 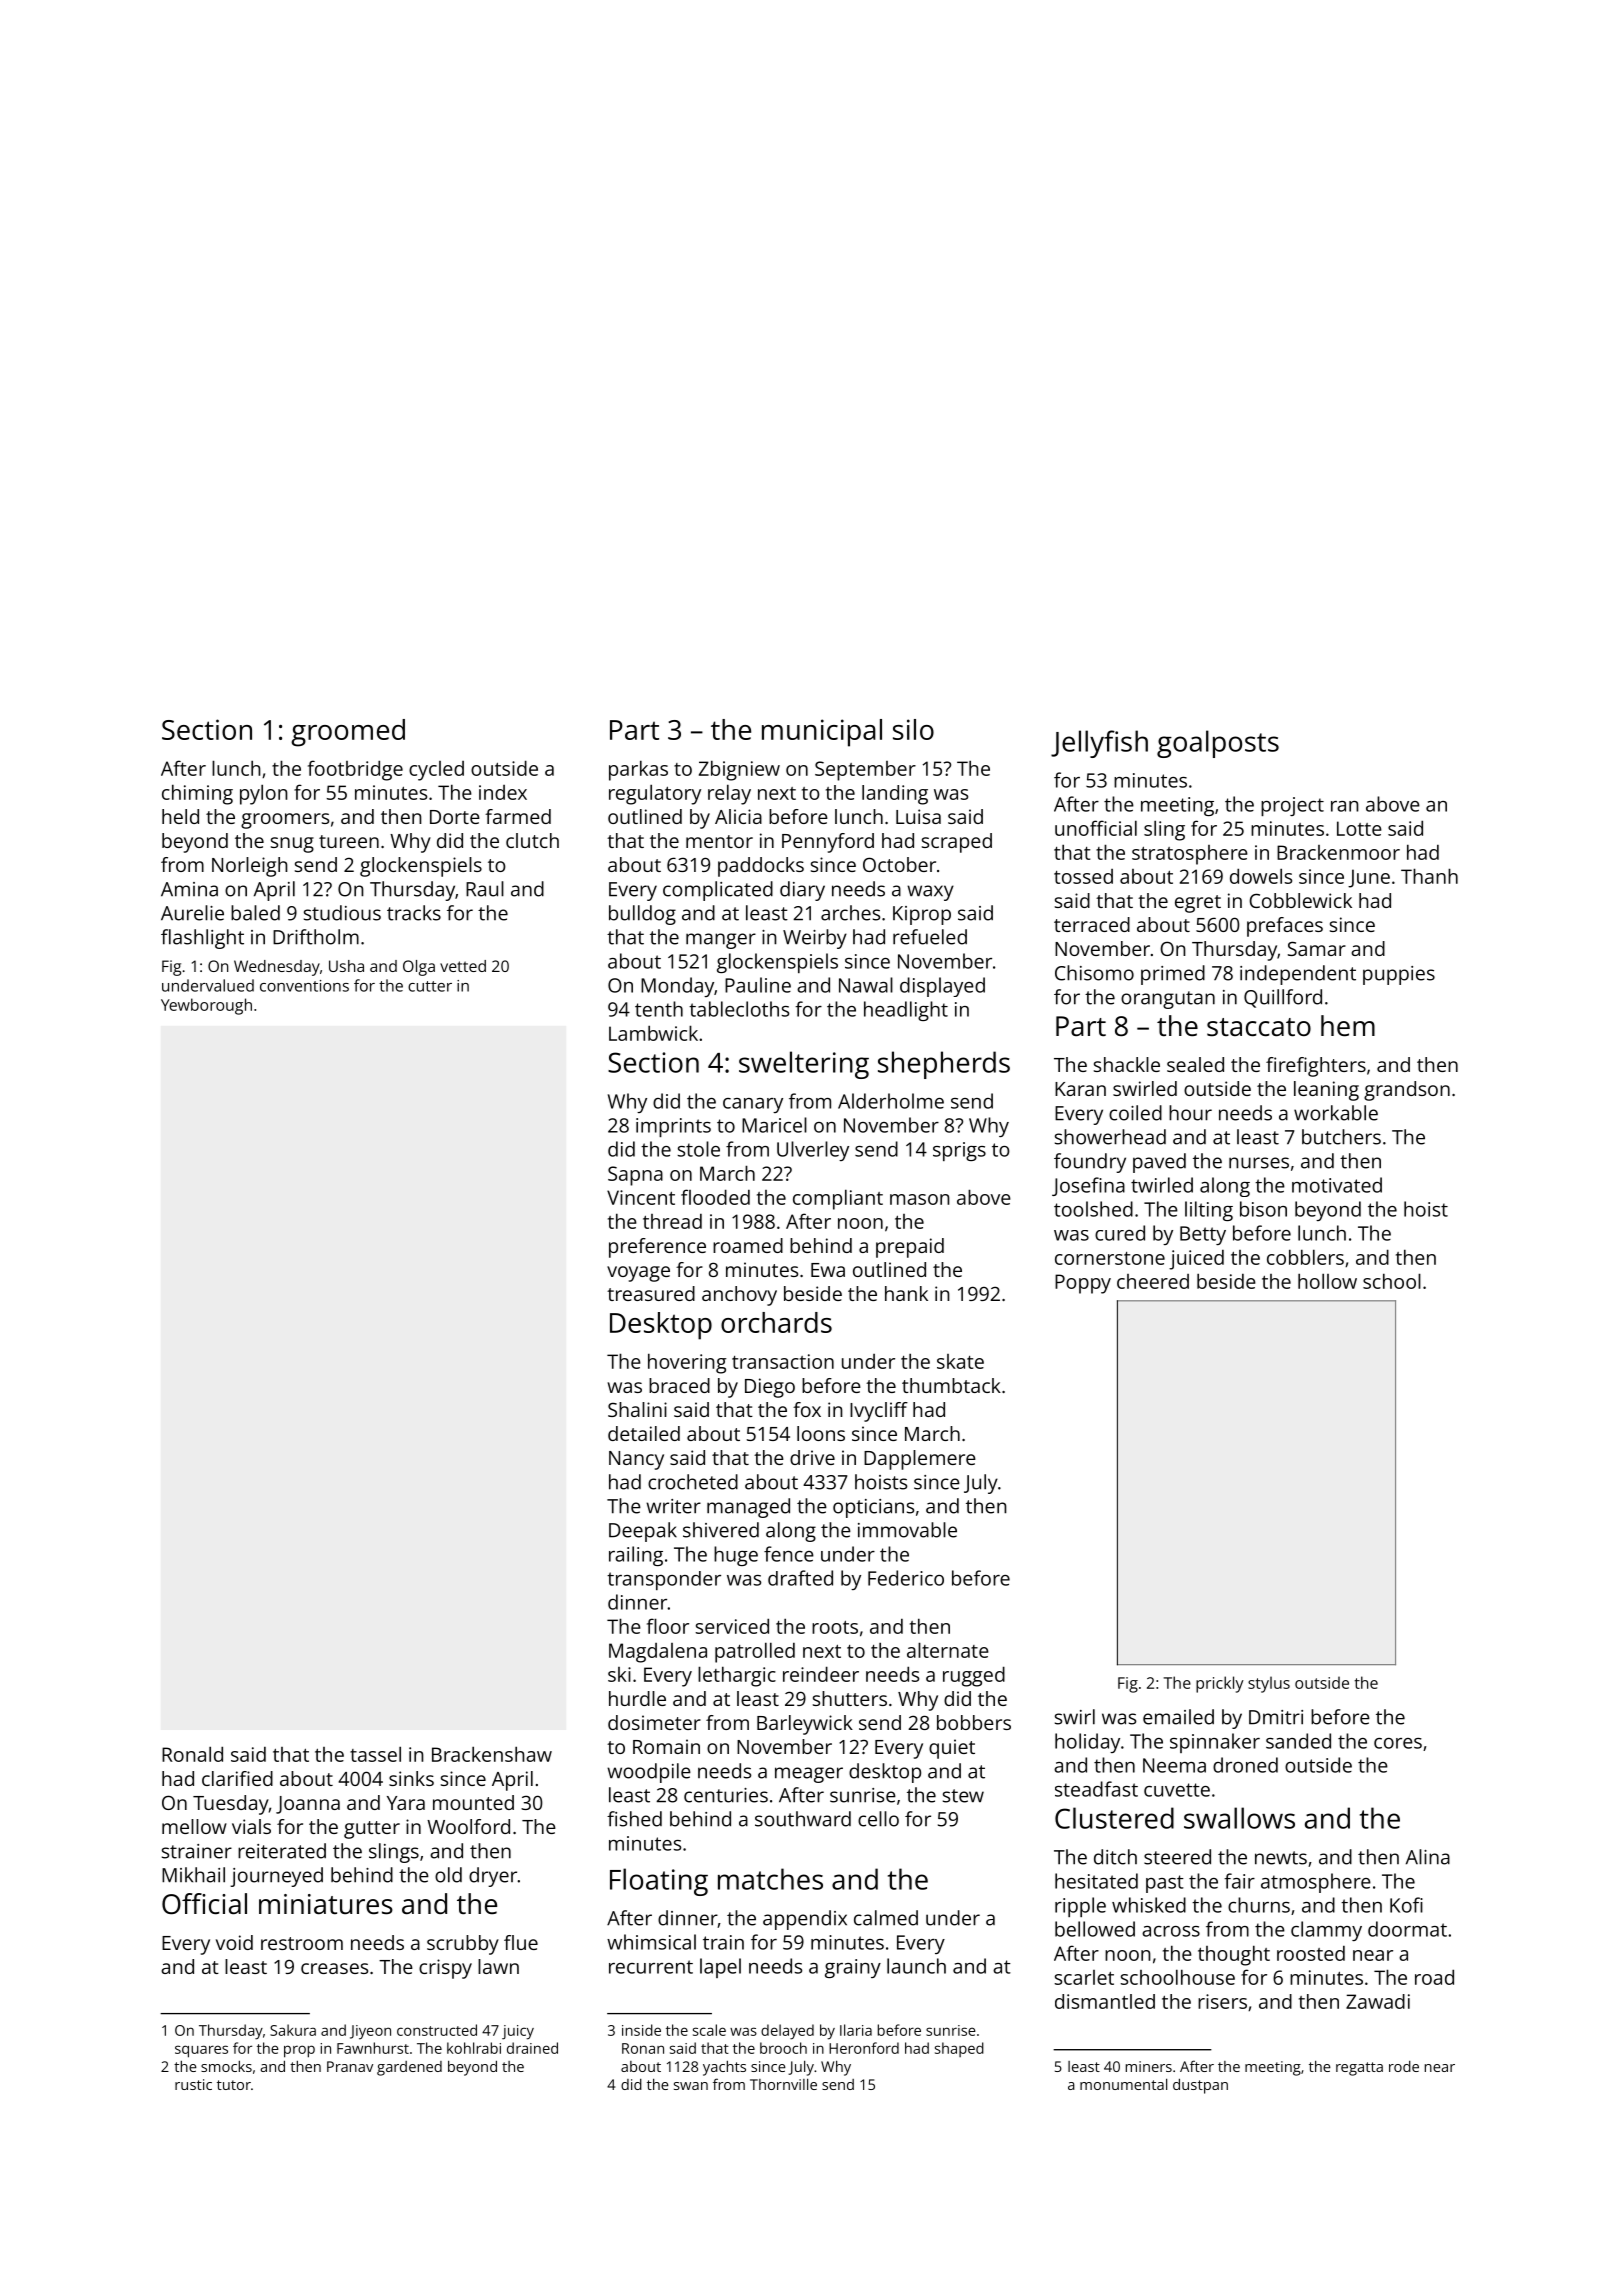 I want to click on puppies, so click(x=1399, y=975).
